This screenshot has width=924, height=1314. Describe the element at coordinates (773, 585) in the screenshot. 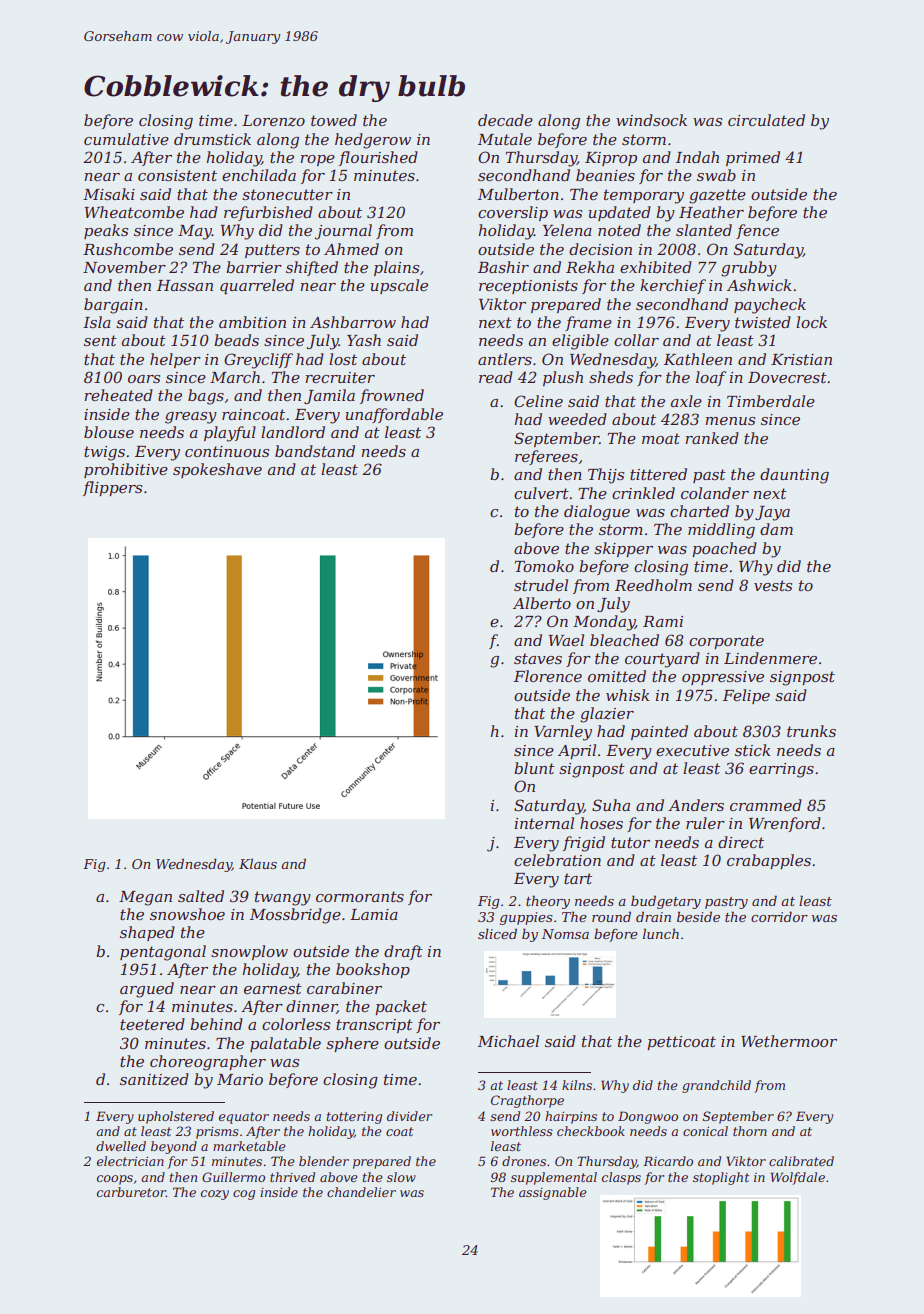

I see `vests` at that location.
